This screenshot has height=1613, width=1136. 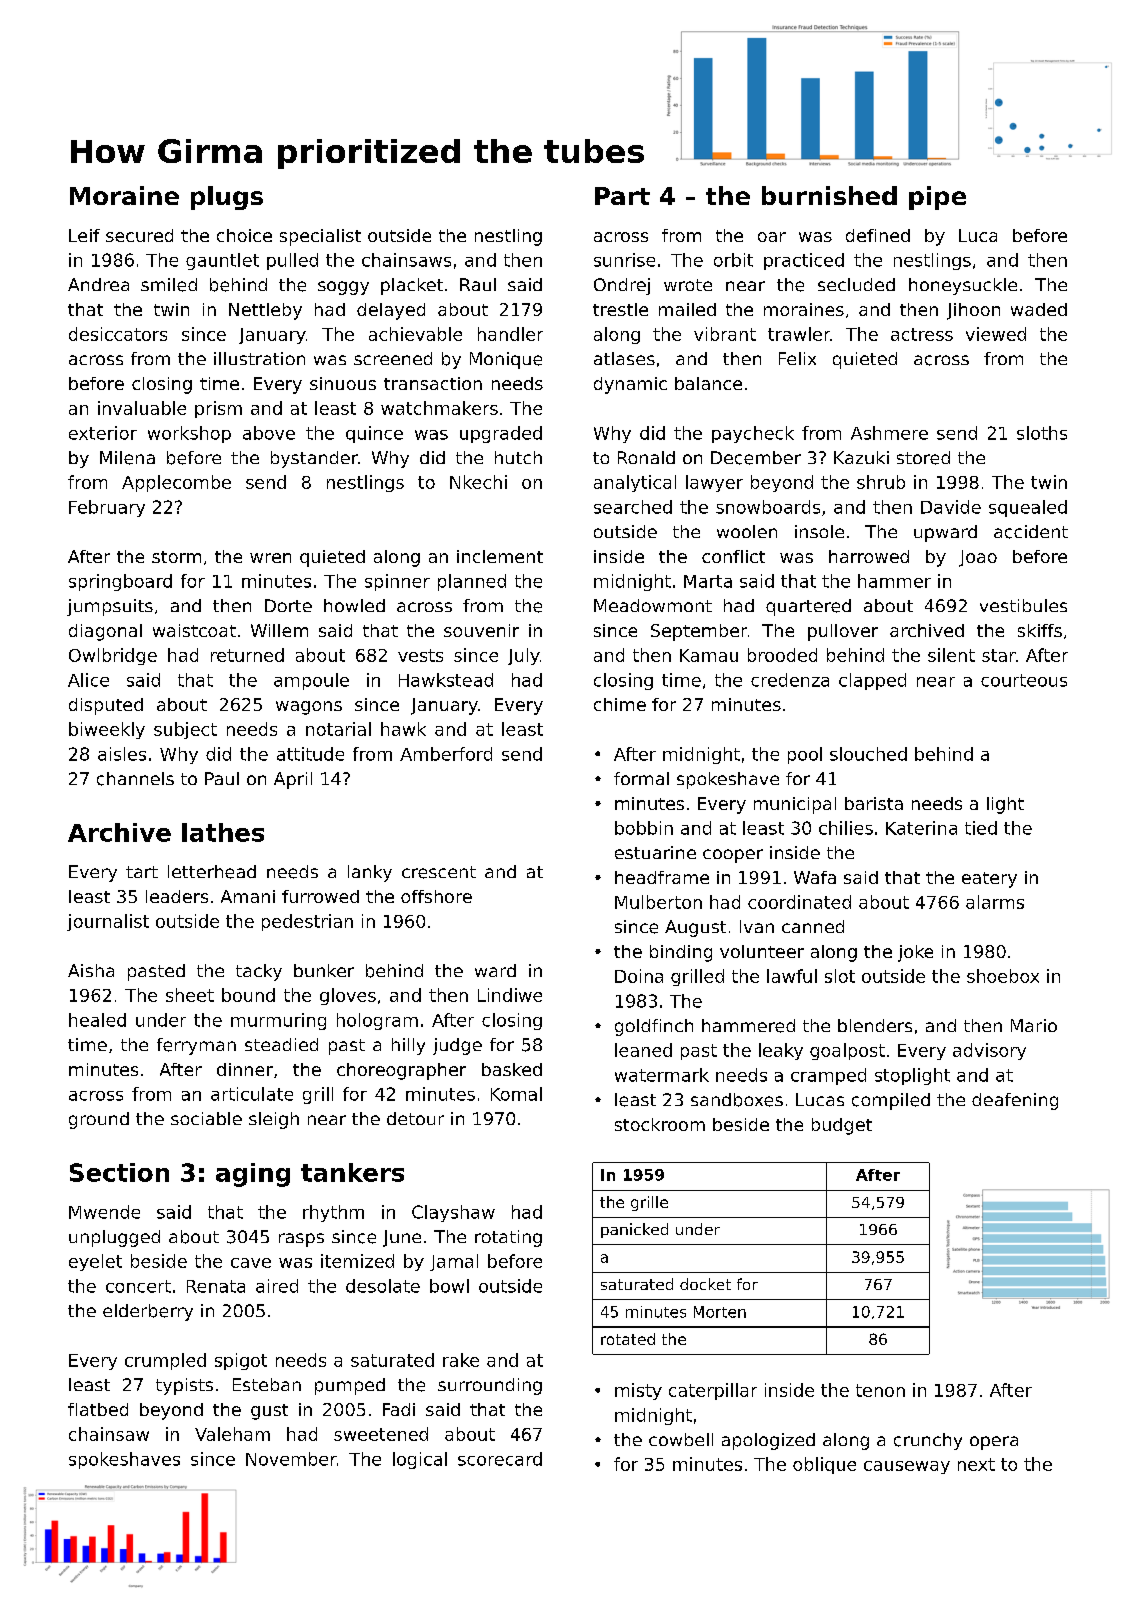 I want to click on Raul, so click(x=478, y=284).
